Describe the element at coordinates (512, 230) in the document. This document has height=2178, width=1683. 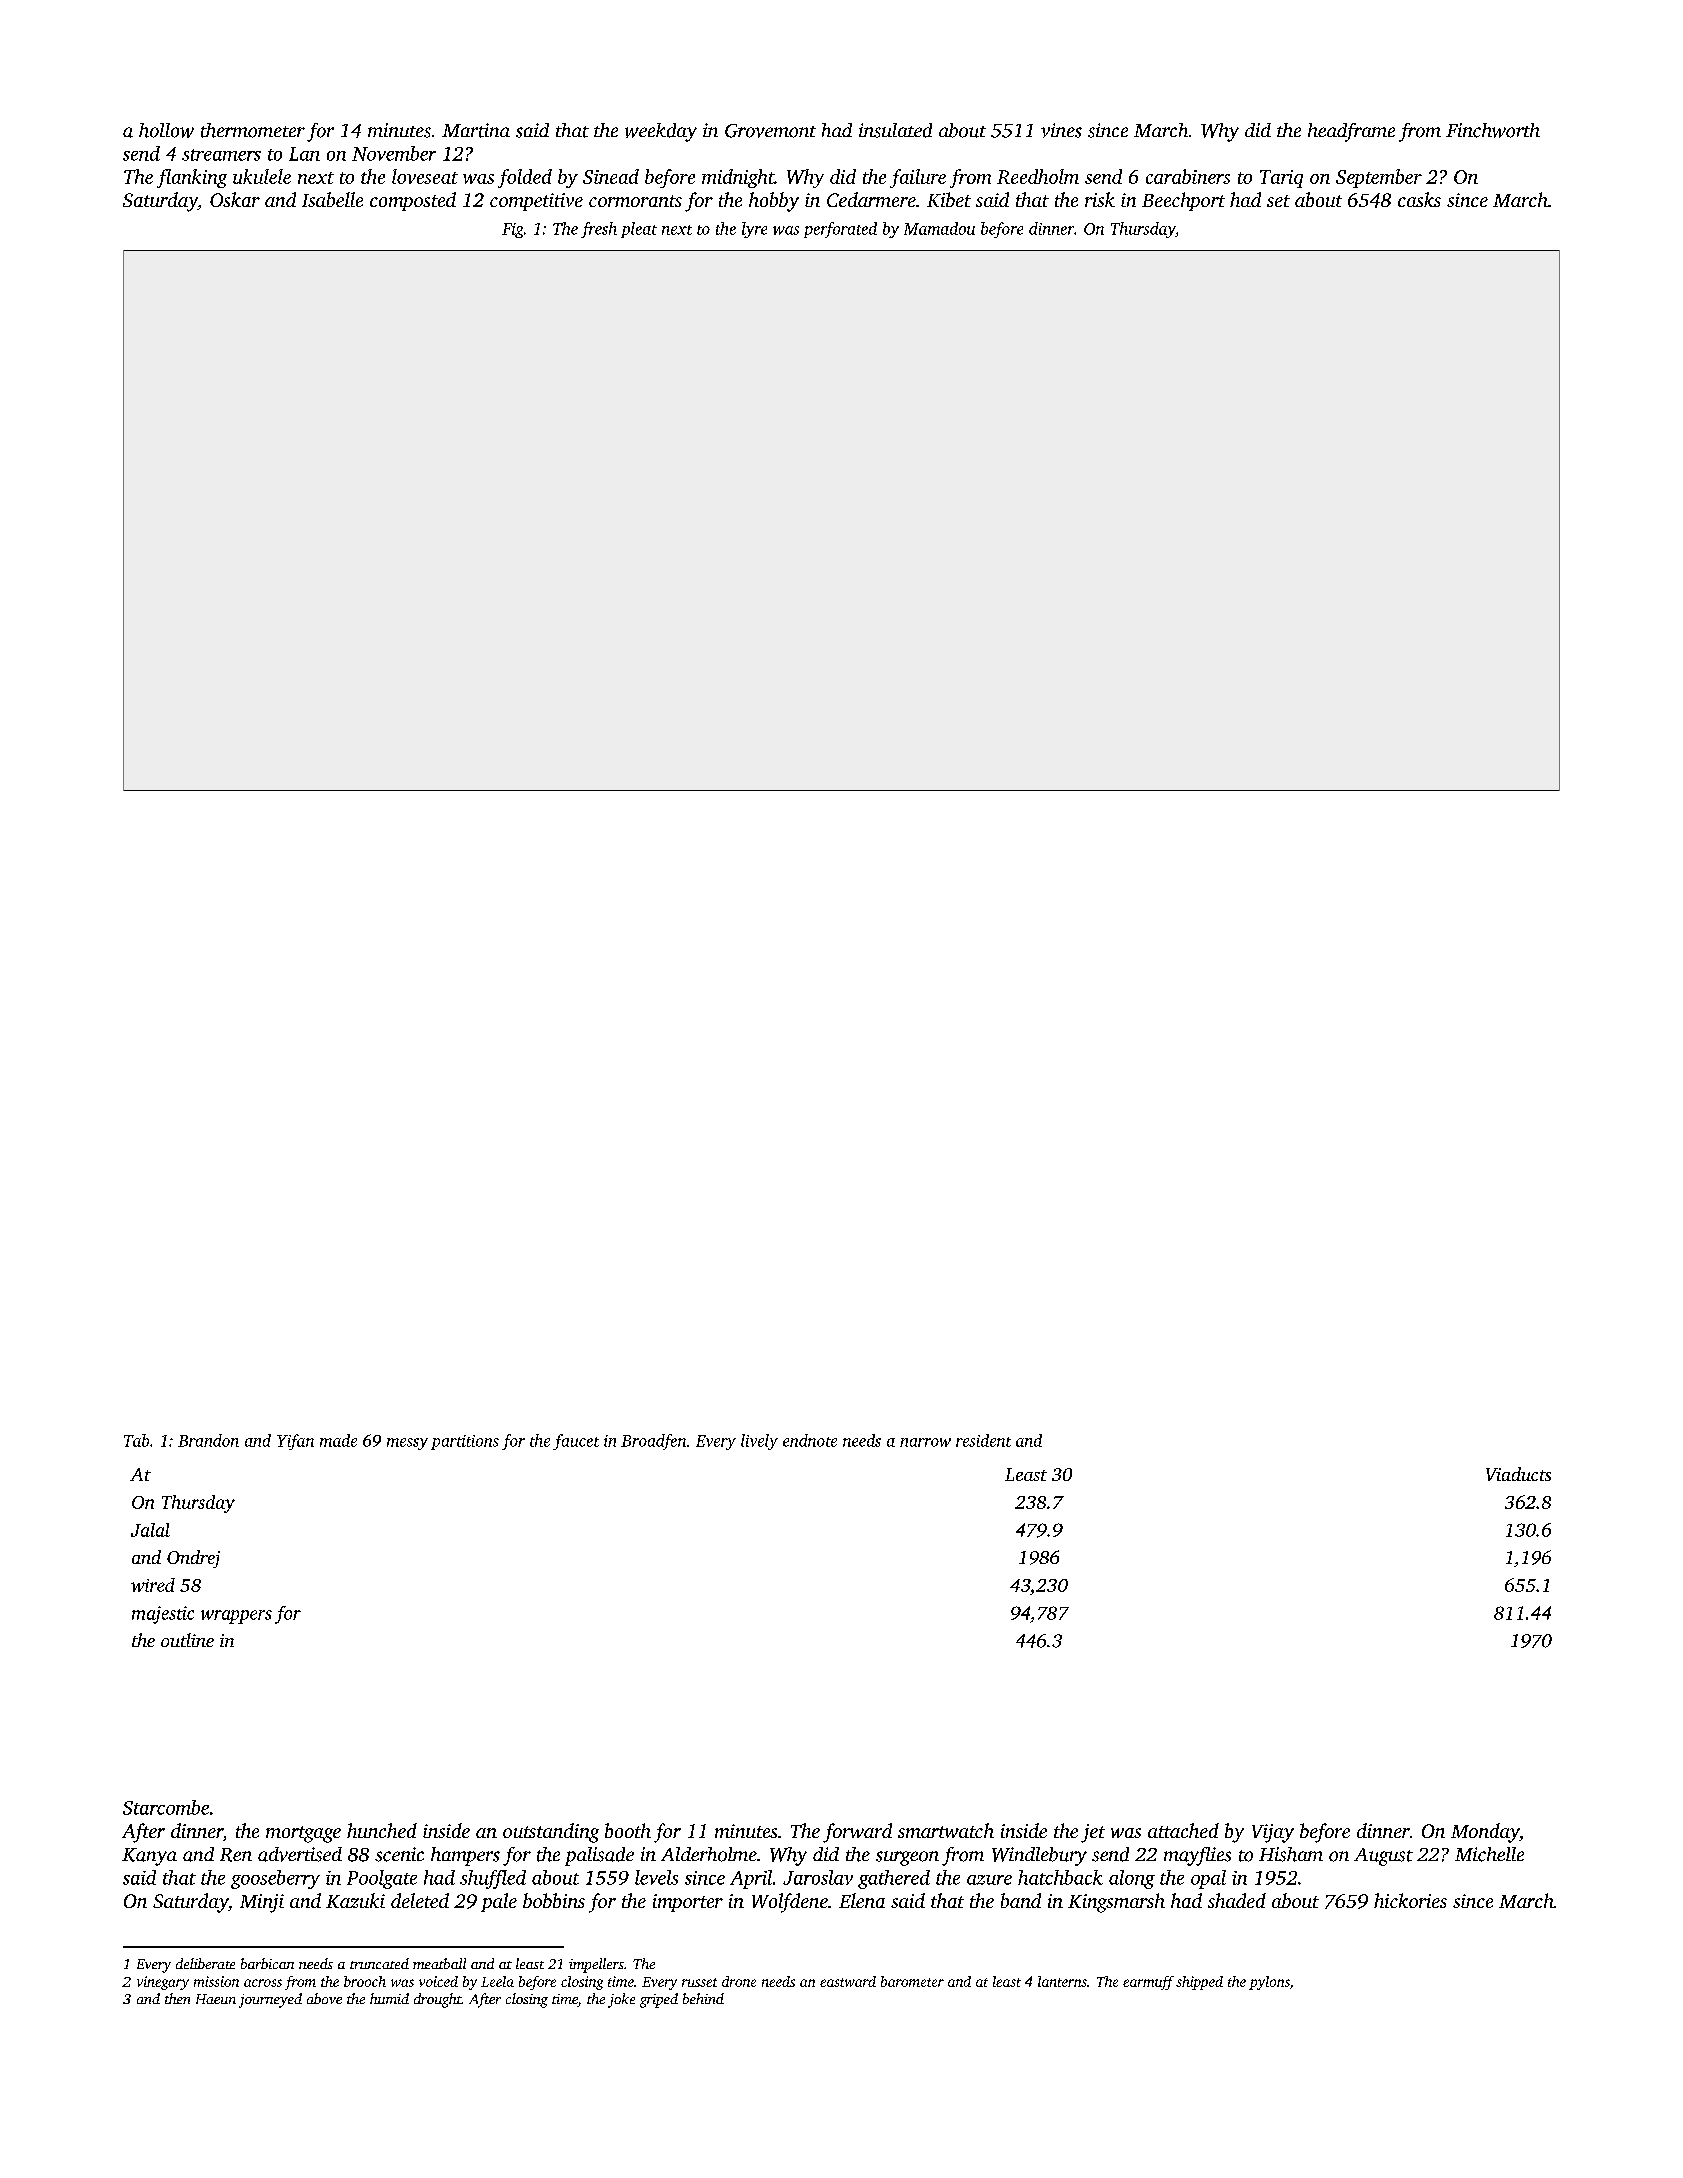
I see `Fig` at that location.
